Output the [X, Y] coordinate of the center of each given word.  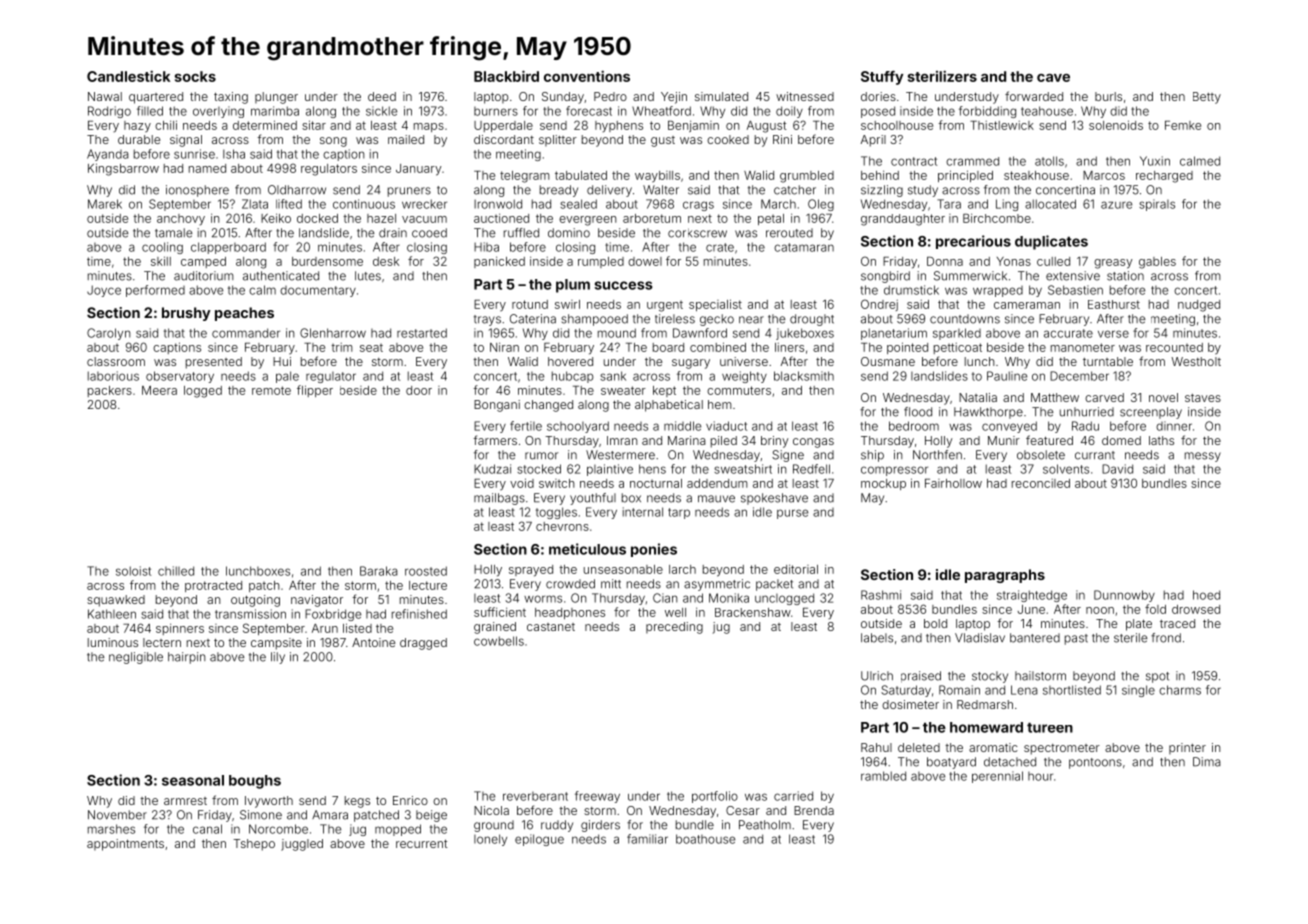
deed [382, 96]
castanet [551, 627]
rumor [541, 456]
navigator [317, 601]
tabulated [581, 175]
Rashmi [881, 595]
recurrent [422, 843]
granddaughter [903, 220]
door [419, 390]
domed [1121, 440]
